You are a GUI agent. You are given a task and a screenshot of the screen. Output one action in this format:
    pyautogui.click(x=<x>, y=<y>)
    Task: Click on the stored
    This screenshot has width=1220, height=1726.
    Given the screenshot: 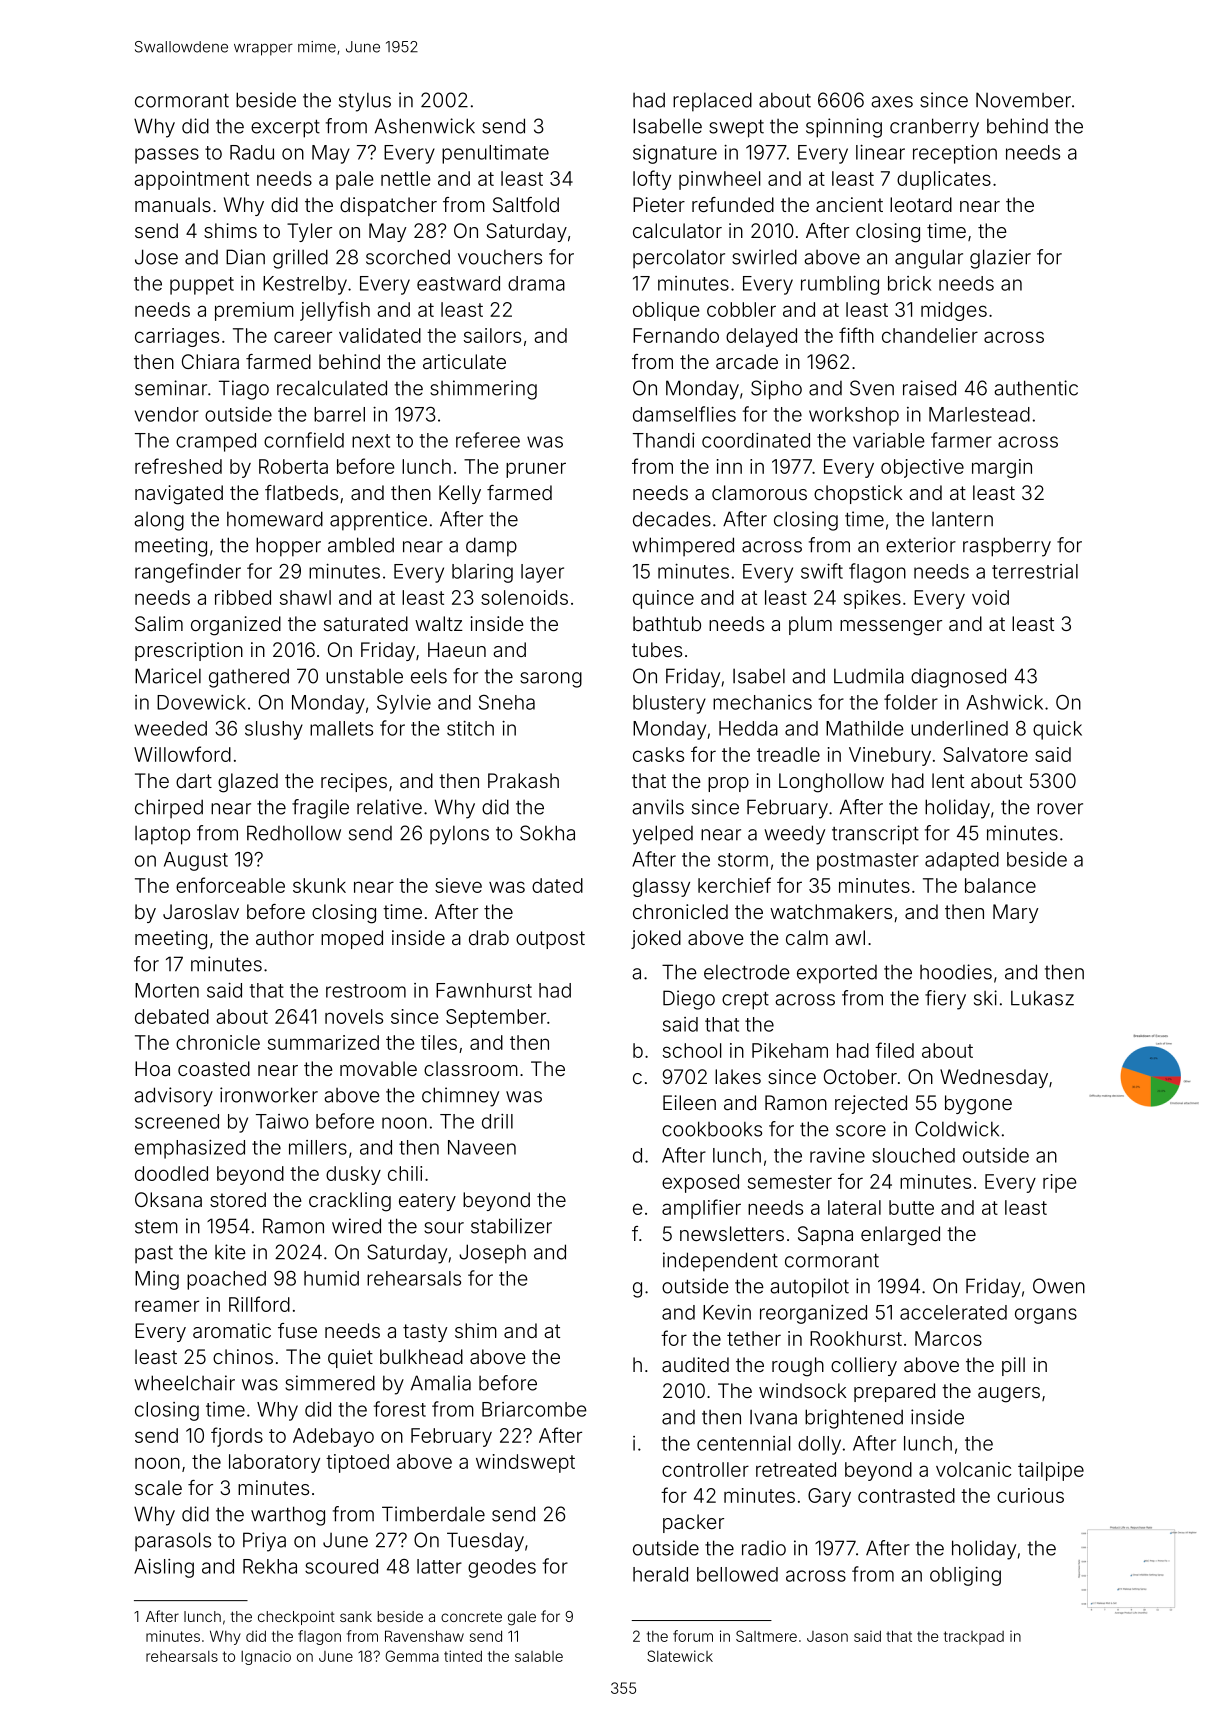 What is the action you would take?
    pyautogui.click(x=238, y=1199)
